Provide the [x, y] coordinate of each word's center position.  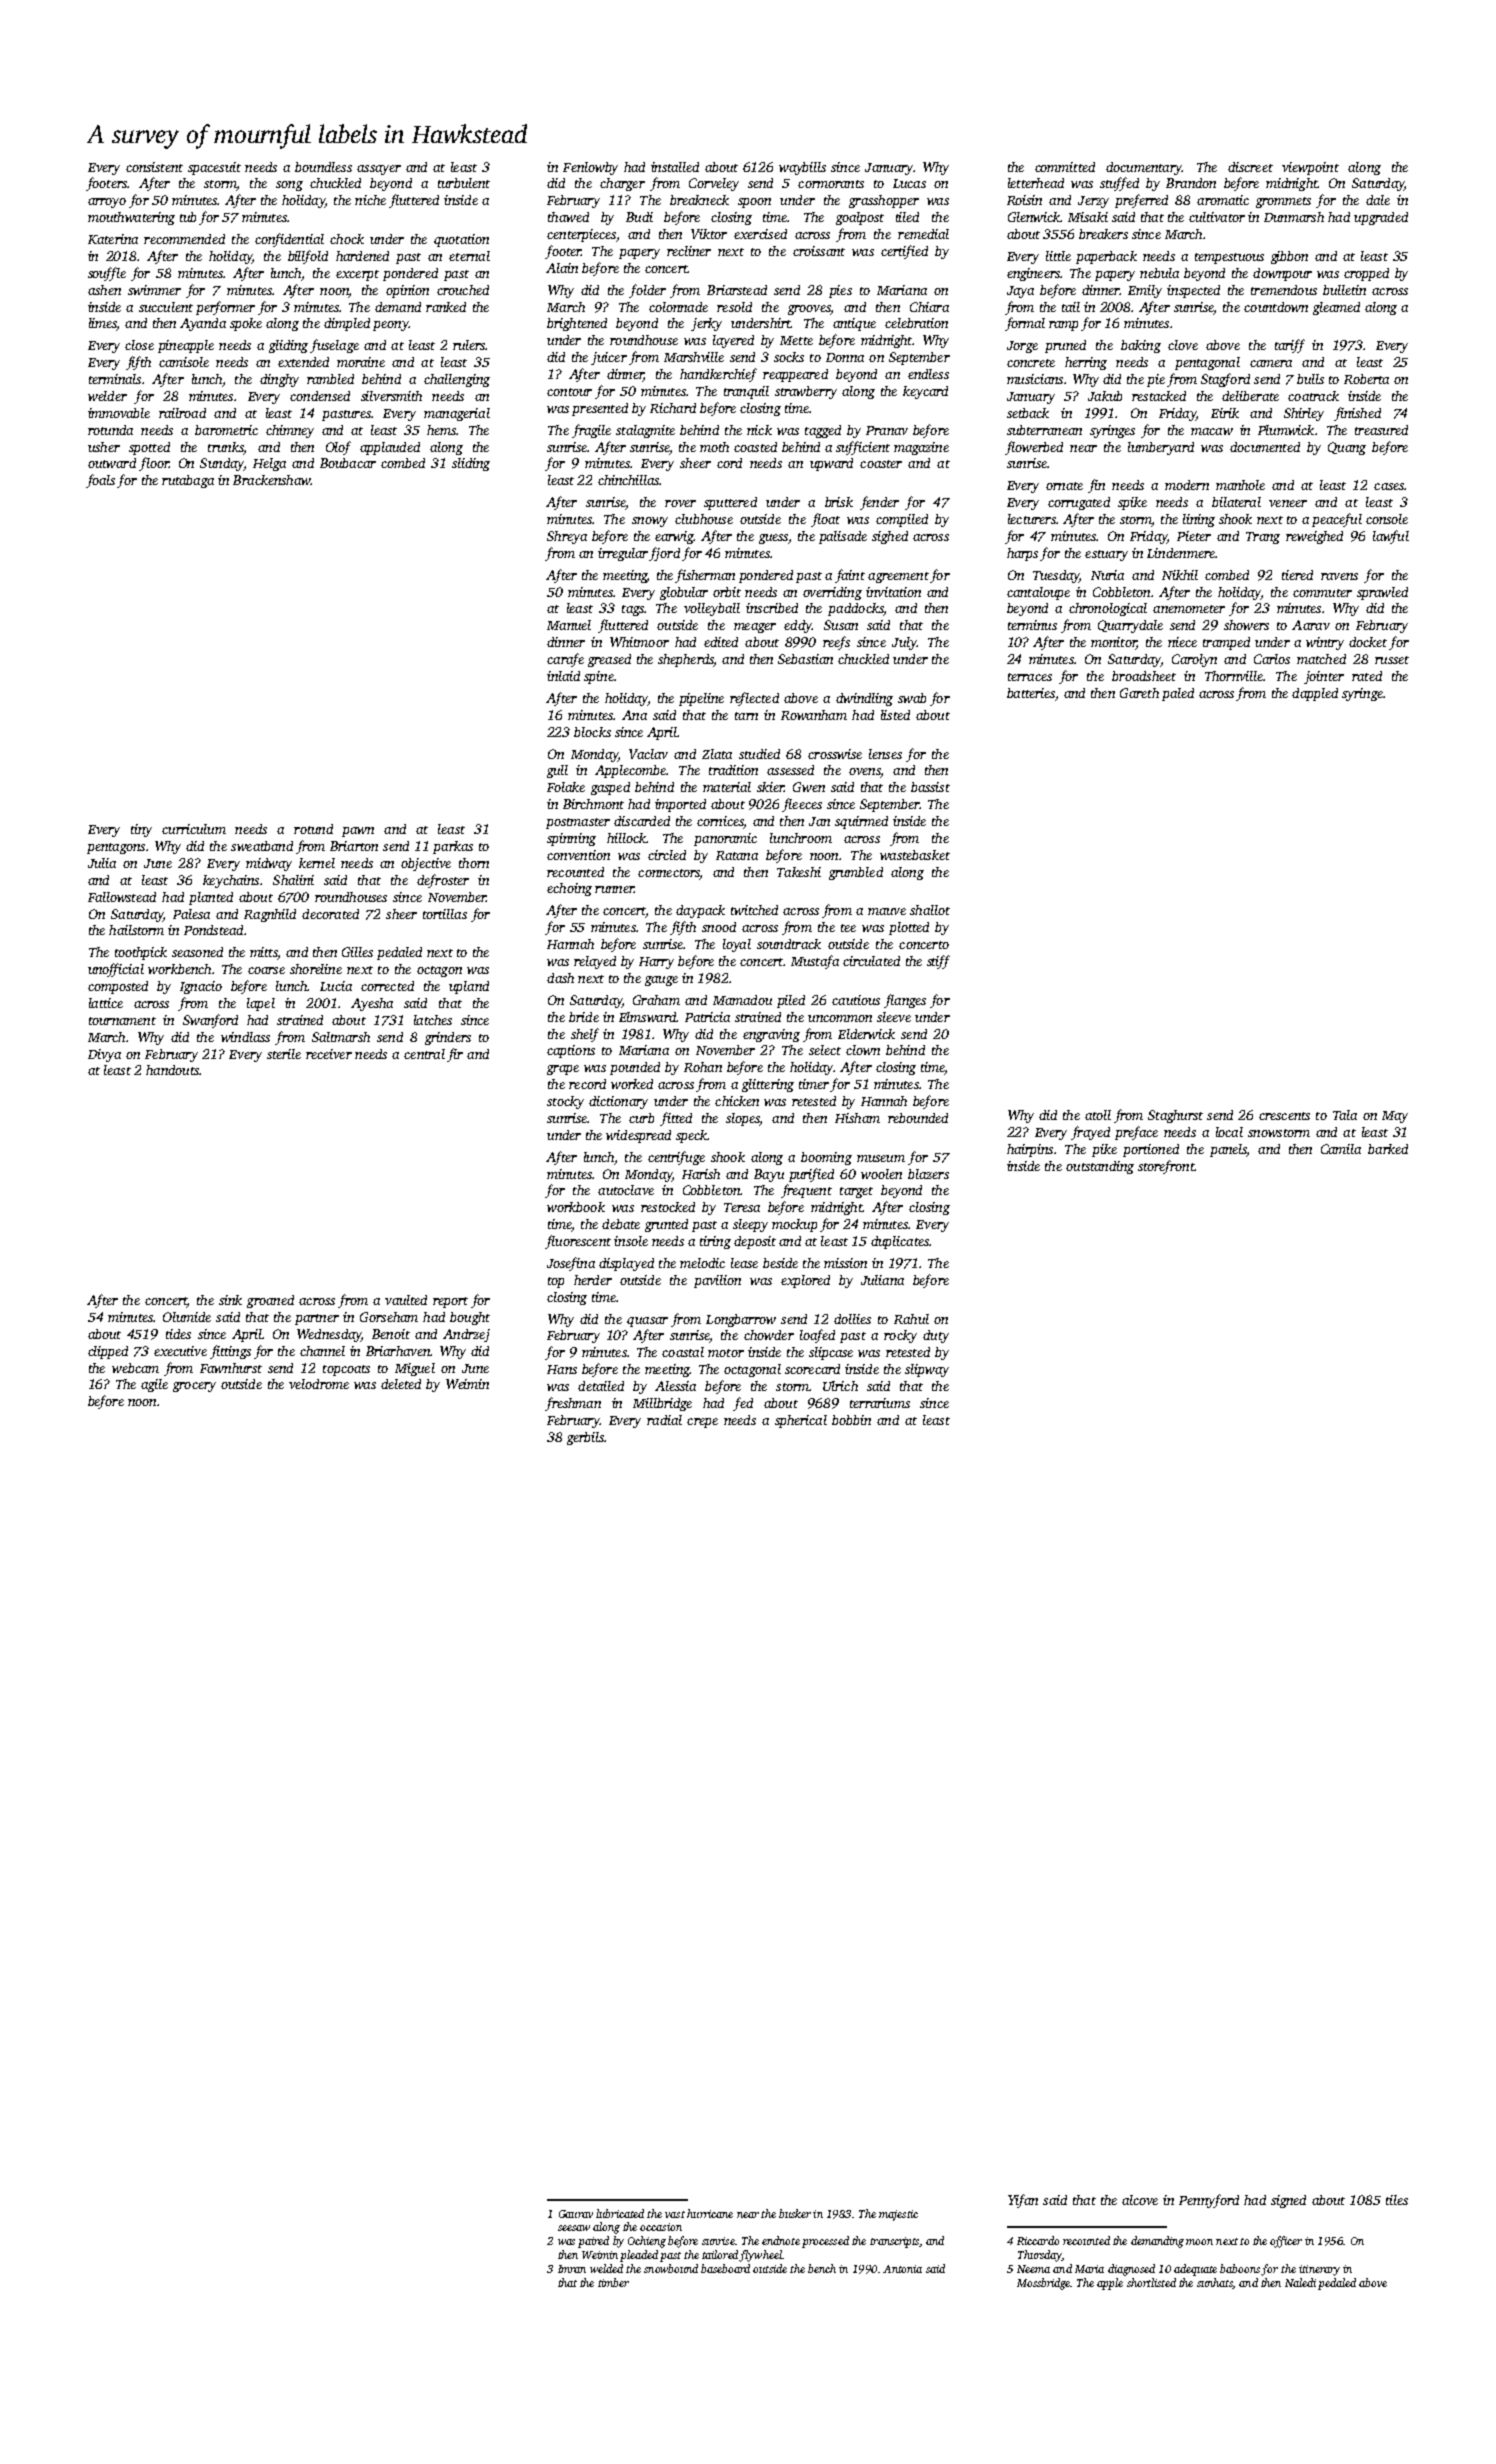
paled [1178, 694]
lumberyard [1161, 448]
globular [684, 593]
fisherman [705, 576]
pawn [358, 832]
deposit [755, 1242]
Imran [572, 2269]
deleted [401, 1384]
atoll [1098, 1115]
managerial [457, 414]
